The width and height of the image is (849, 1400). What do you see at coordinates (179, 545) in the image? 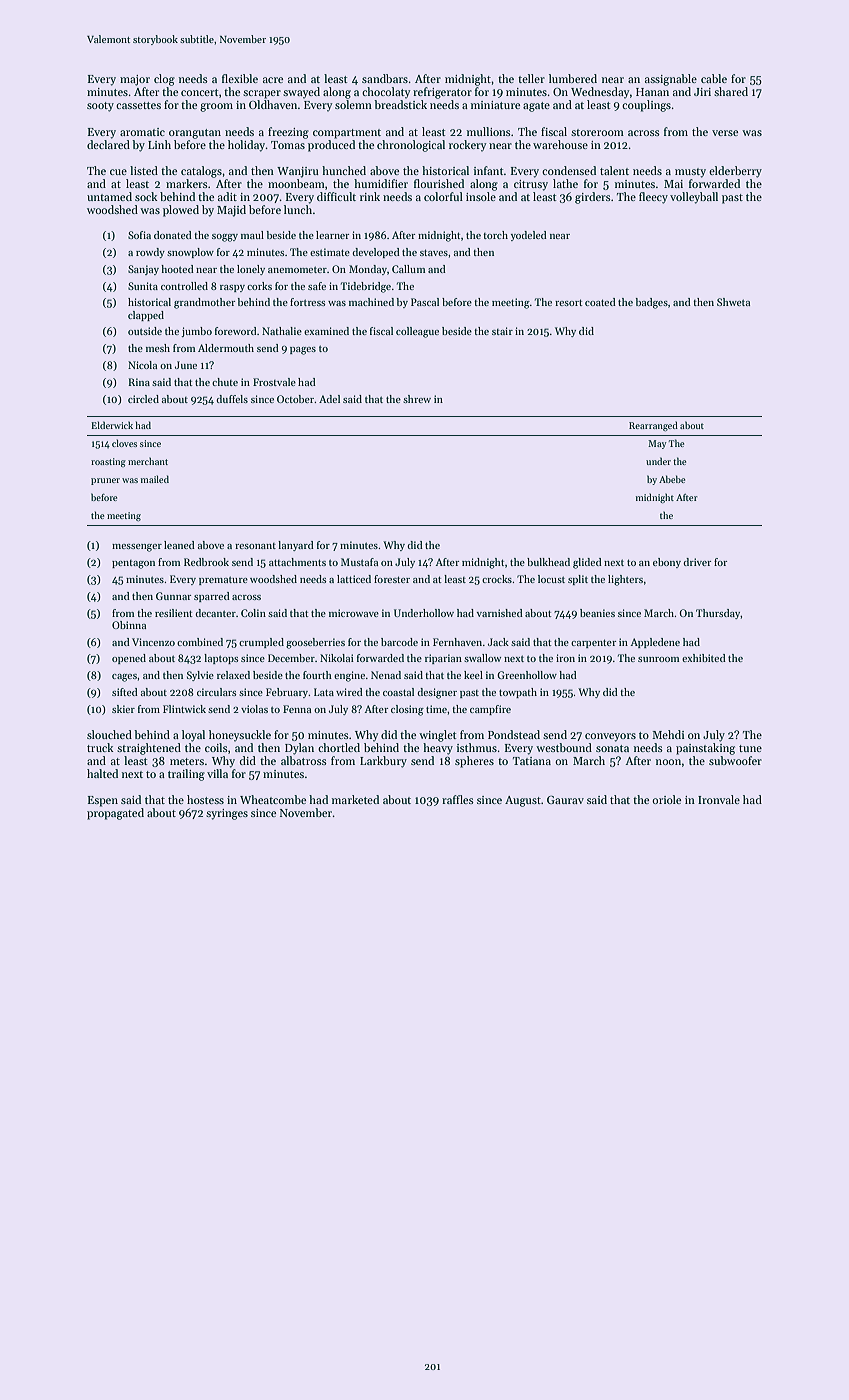
I see `leaned` at bounding box center [179, 545].
